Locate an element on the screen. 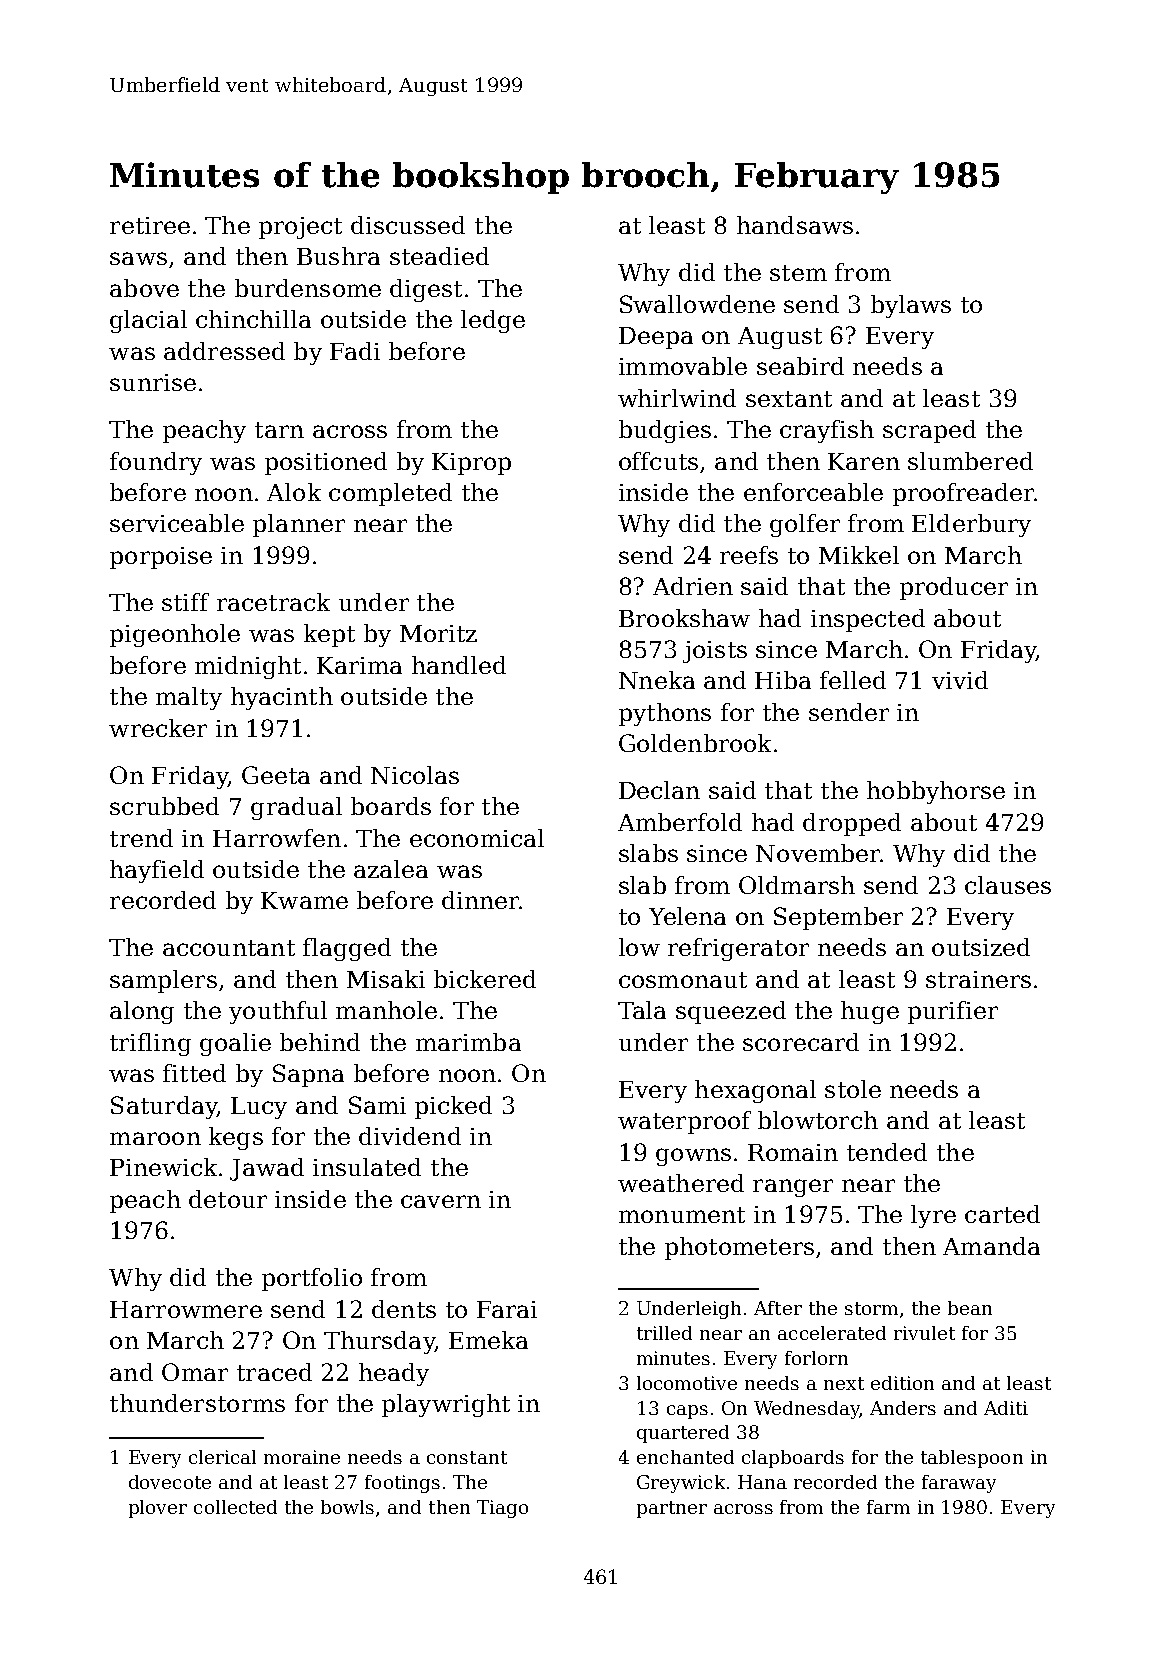 This screenshot has width=1165, height=1654. malty is located at coordinates (189, 698).
